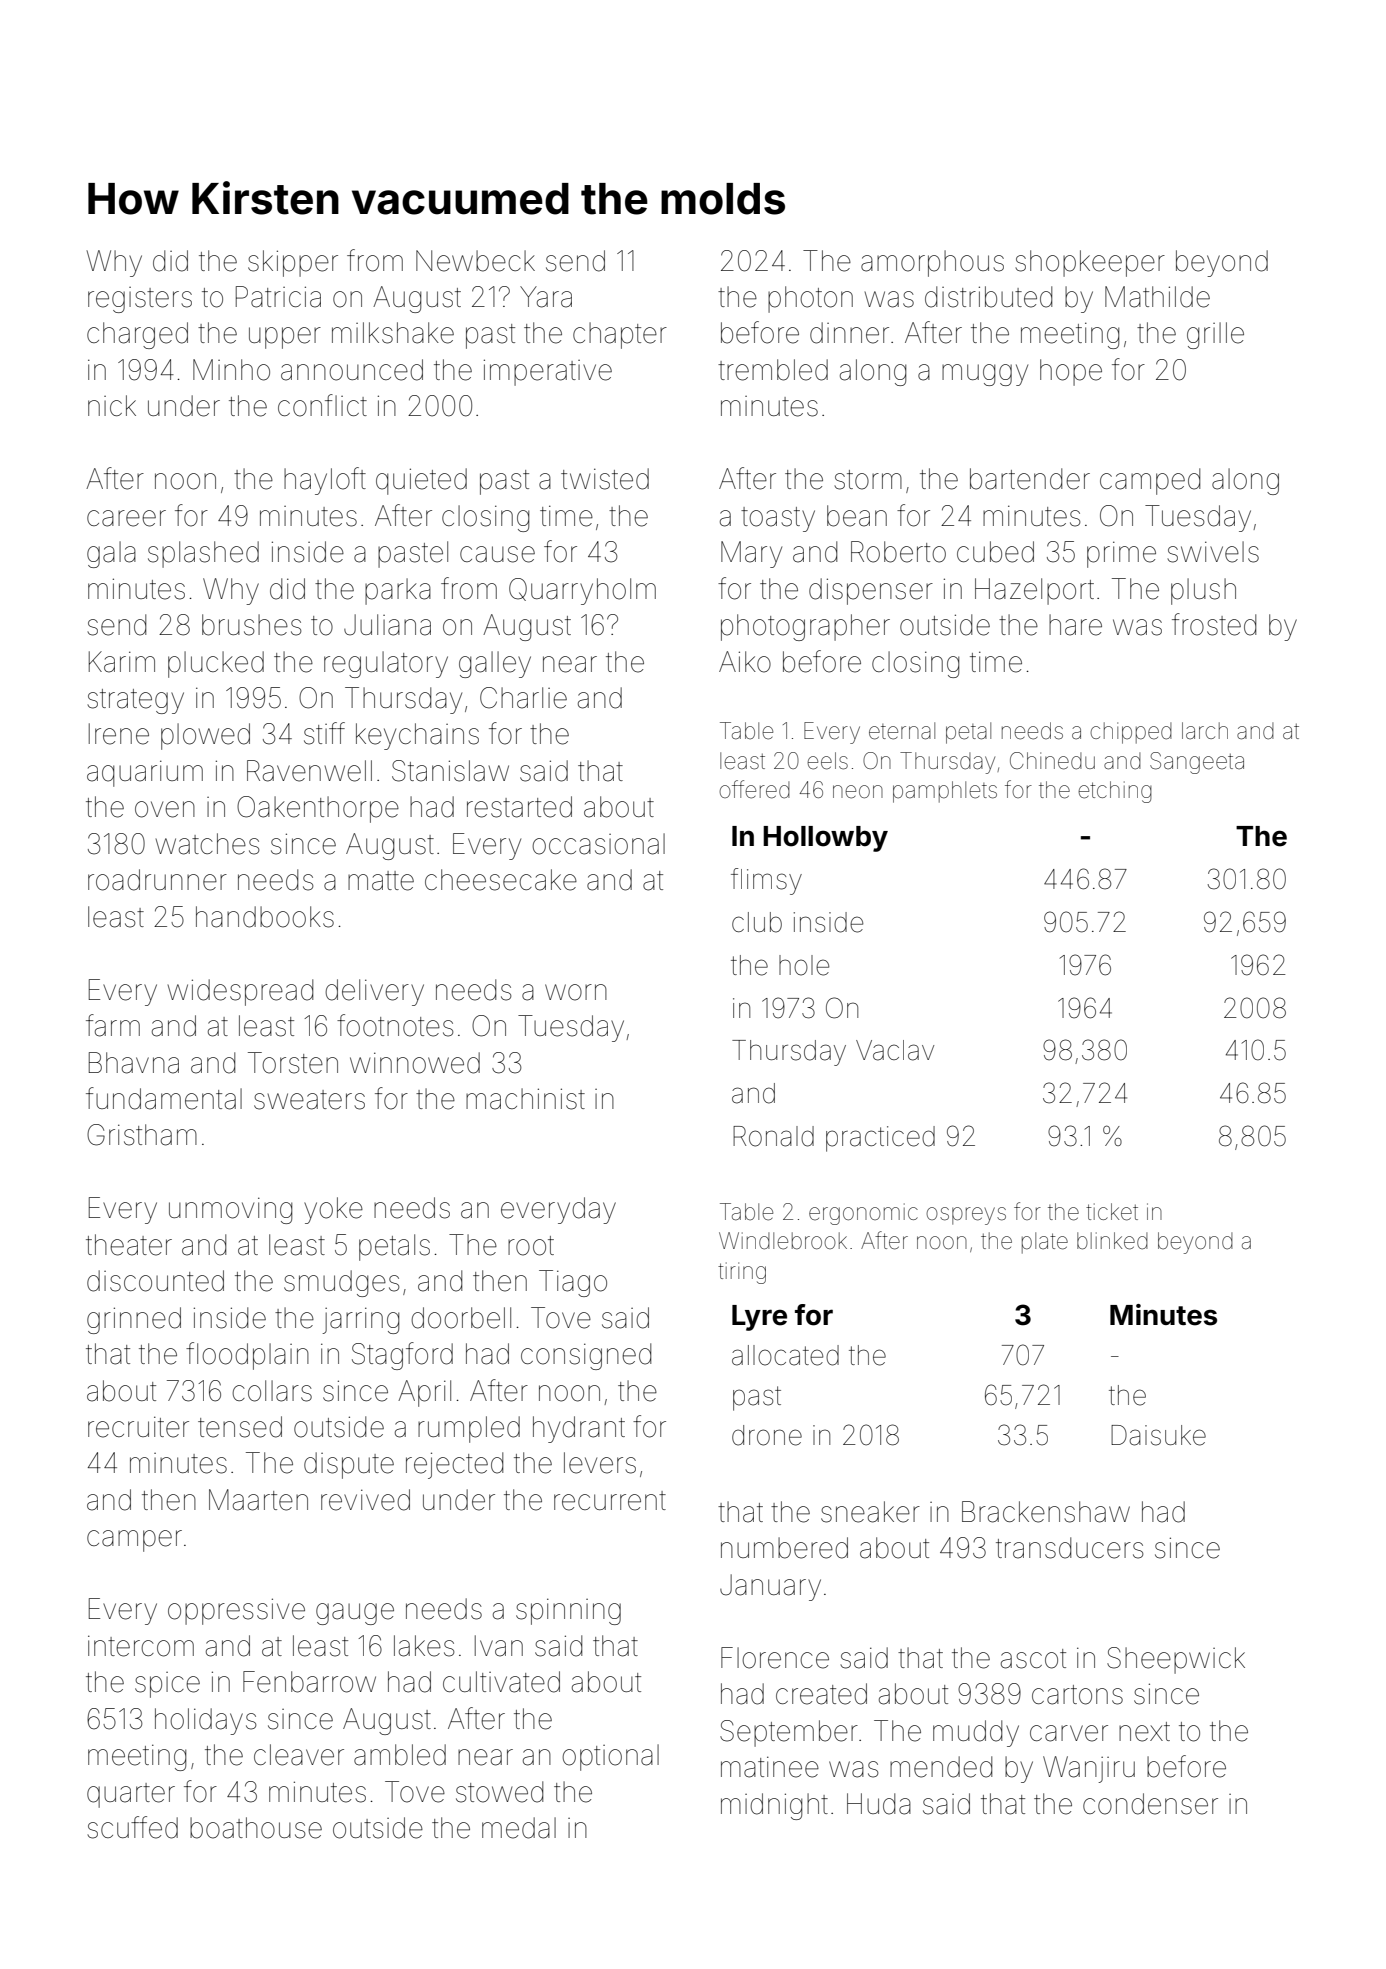 Image resolution: width=1386 pixels, height=1969 pixels. Describe the element at coordinates (1075, 625) in the page. I see `hare` at that location.
